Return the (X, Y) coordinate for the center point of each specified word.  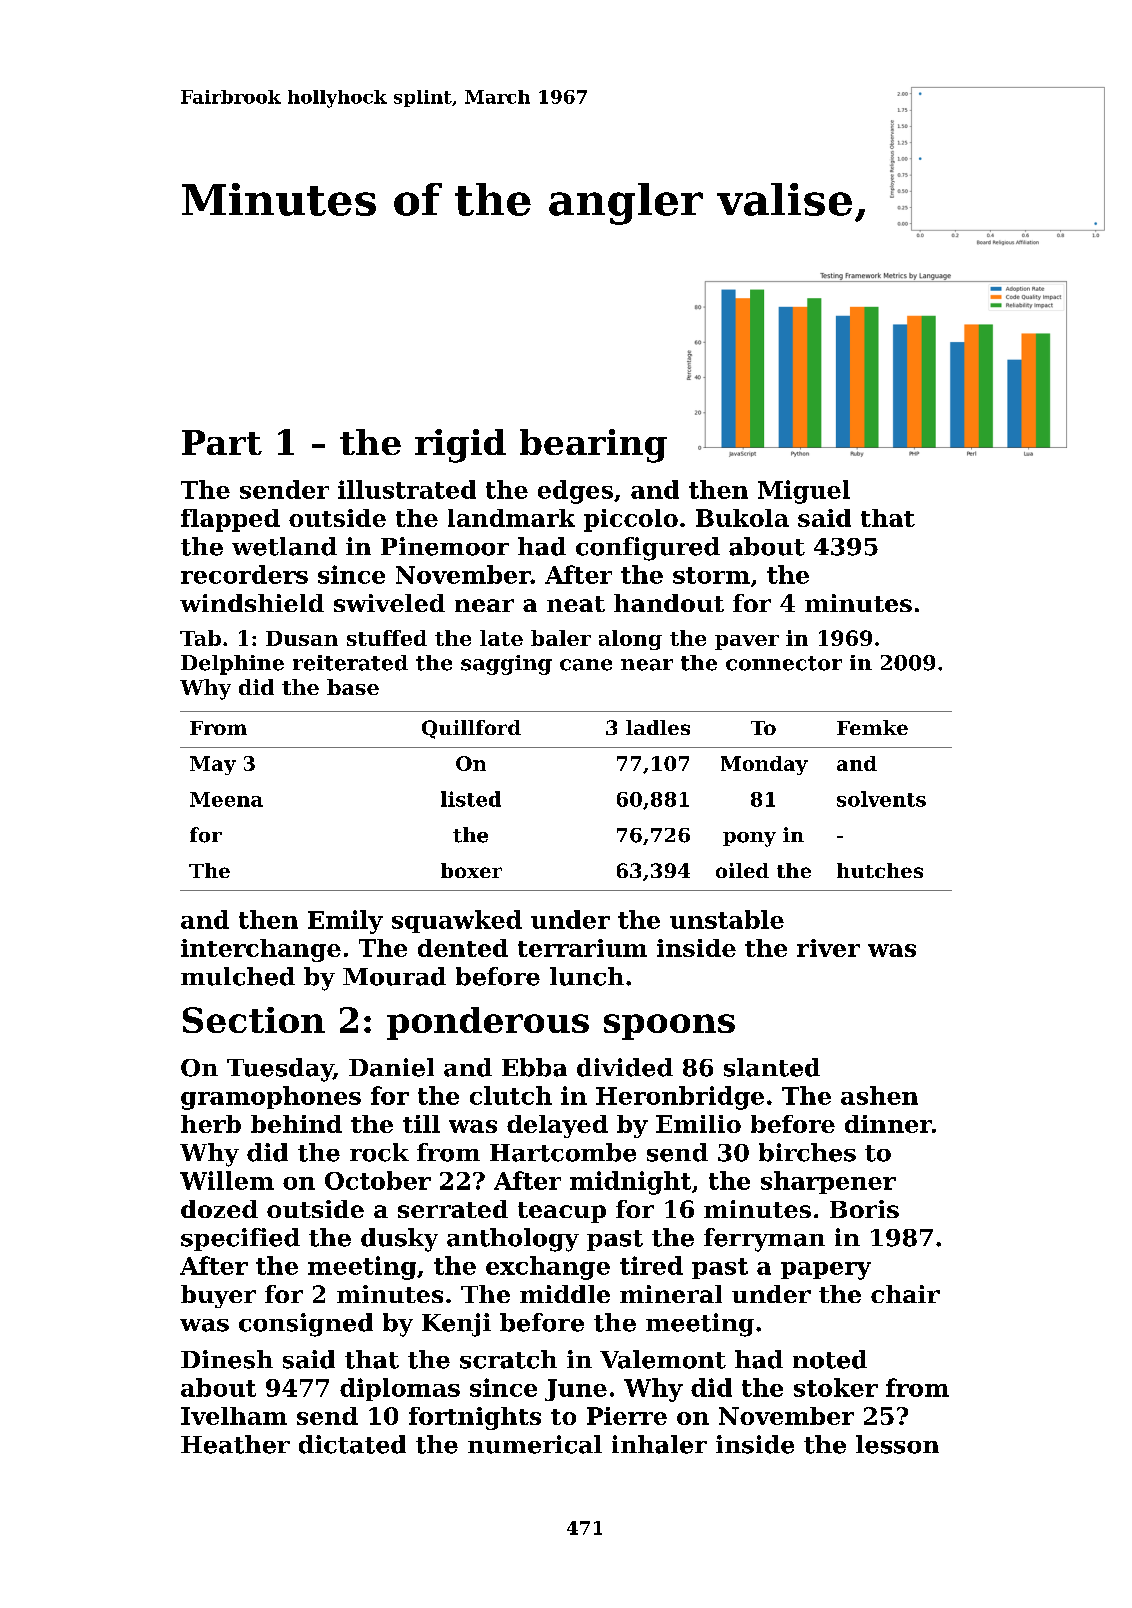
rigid (460, 446)
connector (784, 663)
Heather (235, 1444)
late (501, 638)
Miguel (804, 492)
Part (222, 442)
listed (471, 799)
